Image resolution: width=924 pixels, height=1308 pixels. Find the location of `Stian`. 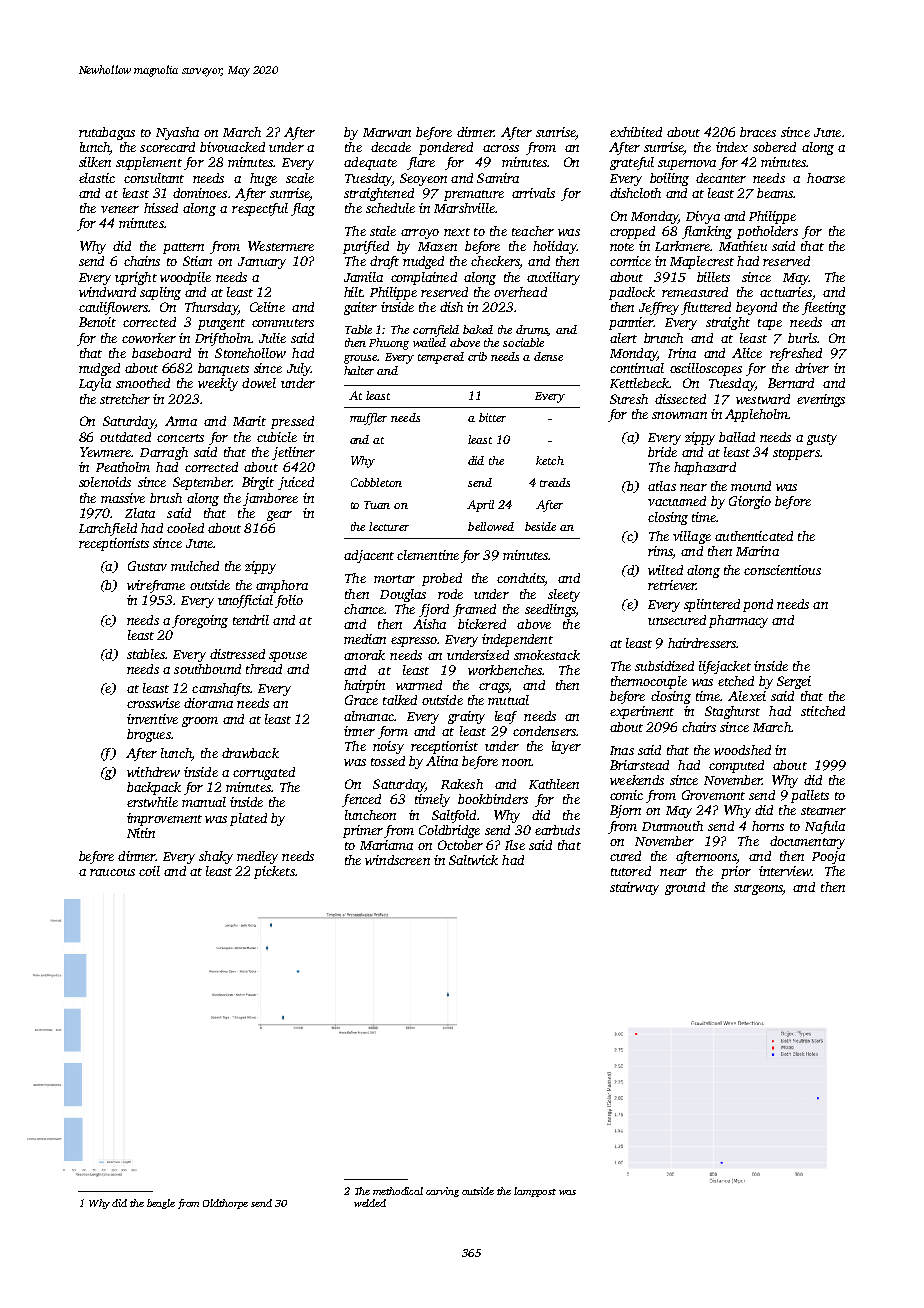

Stian is located at coordinates (197, 261).
